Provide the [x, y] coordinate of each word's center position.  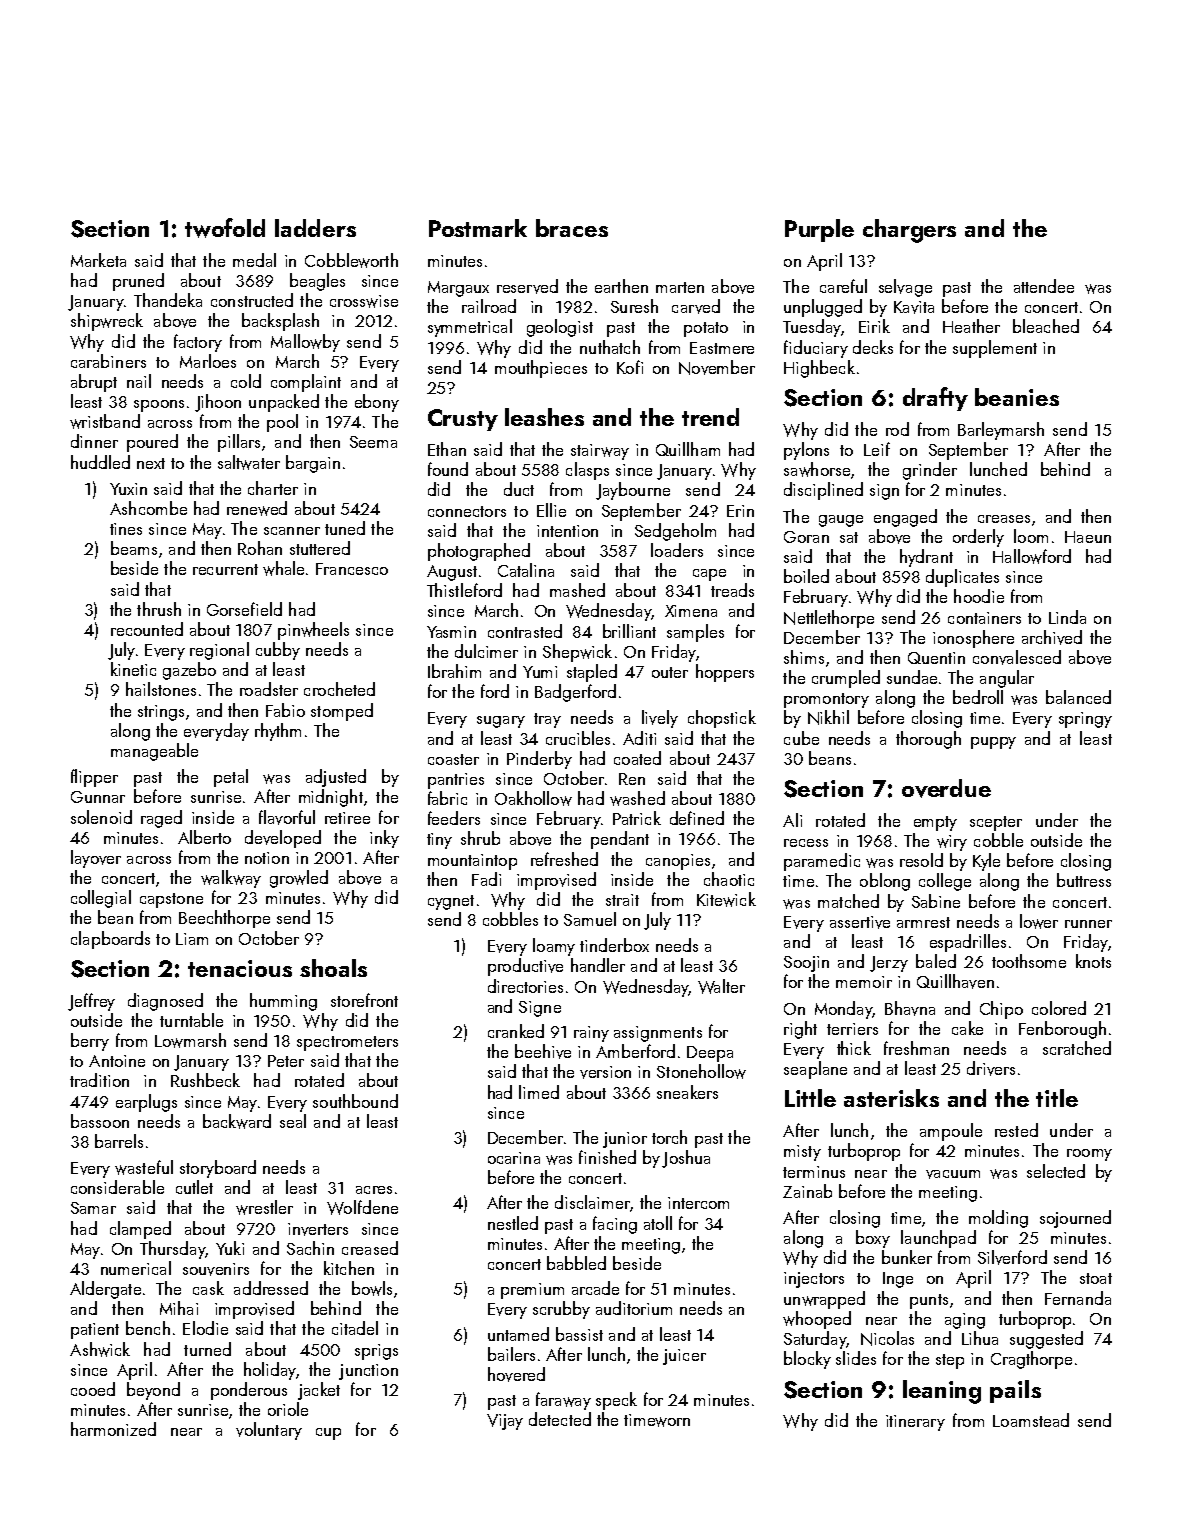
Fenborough [1062, 1030]
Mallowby [305, 343]
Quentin [936, 658]
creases [1004, 519]
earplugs [146, 1103]
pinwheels [313, 631]
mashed [577, 590]
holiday [270, 1371]
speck [616, 1401]
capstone [171, 900]
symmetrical [470, 328]
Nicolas [887, 1338]
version [605, 1072]
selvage [905, 288]
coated [637, 758]
